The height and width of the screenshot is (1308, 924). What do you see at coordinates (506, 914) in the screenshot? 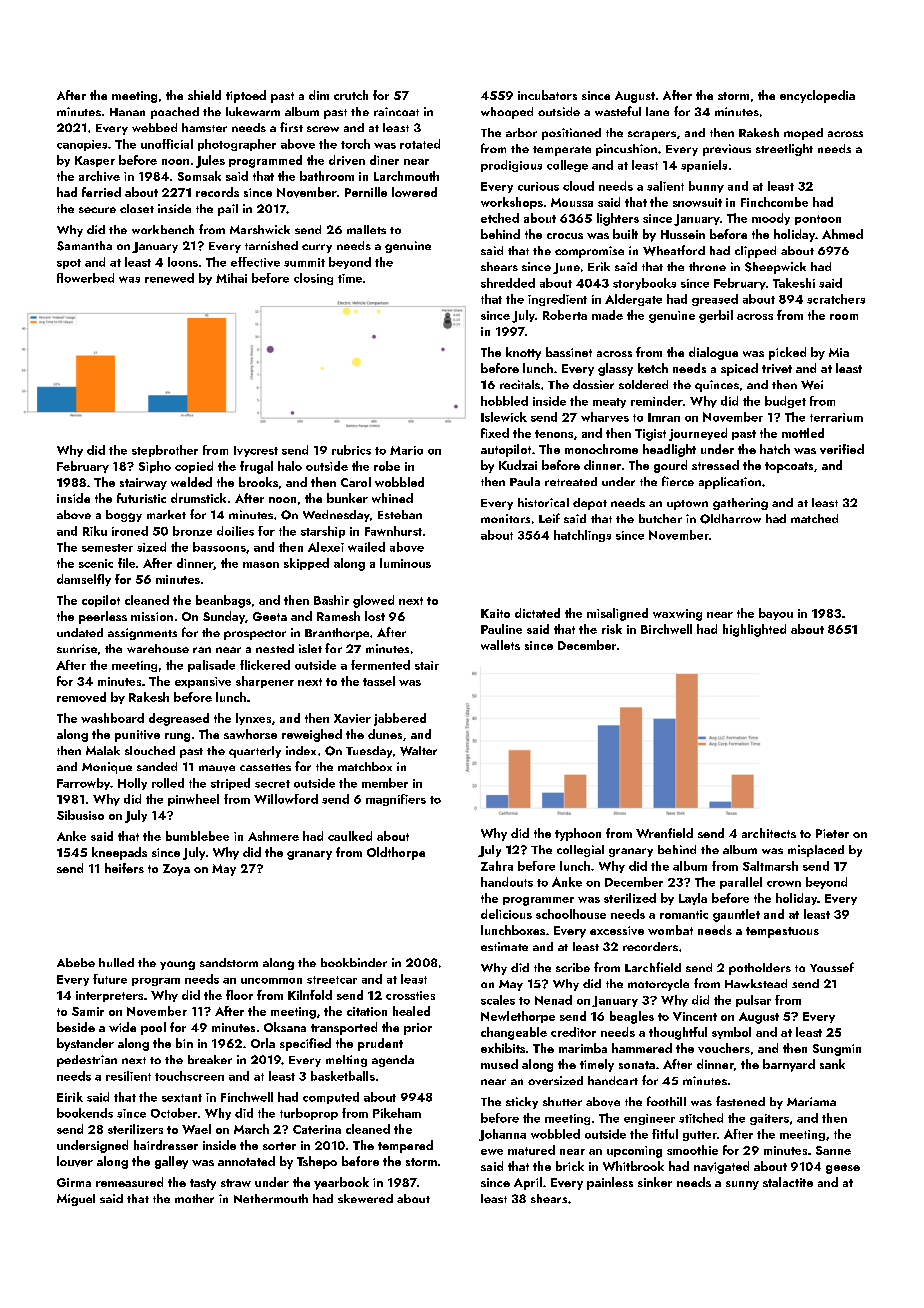
I see `delicious` at bounding box center [506, 914].
